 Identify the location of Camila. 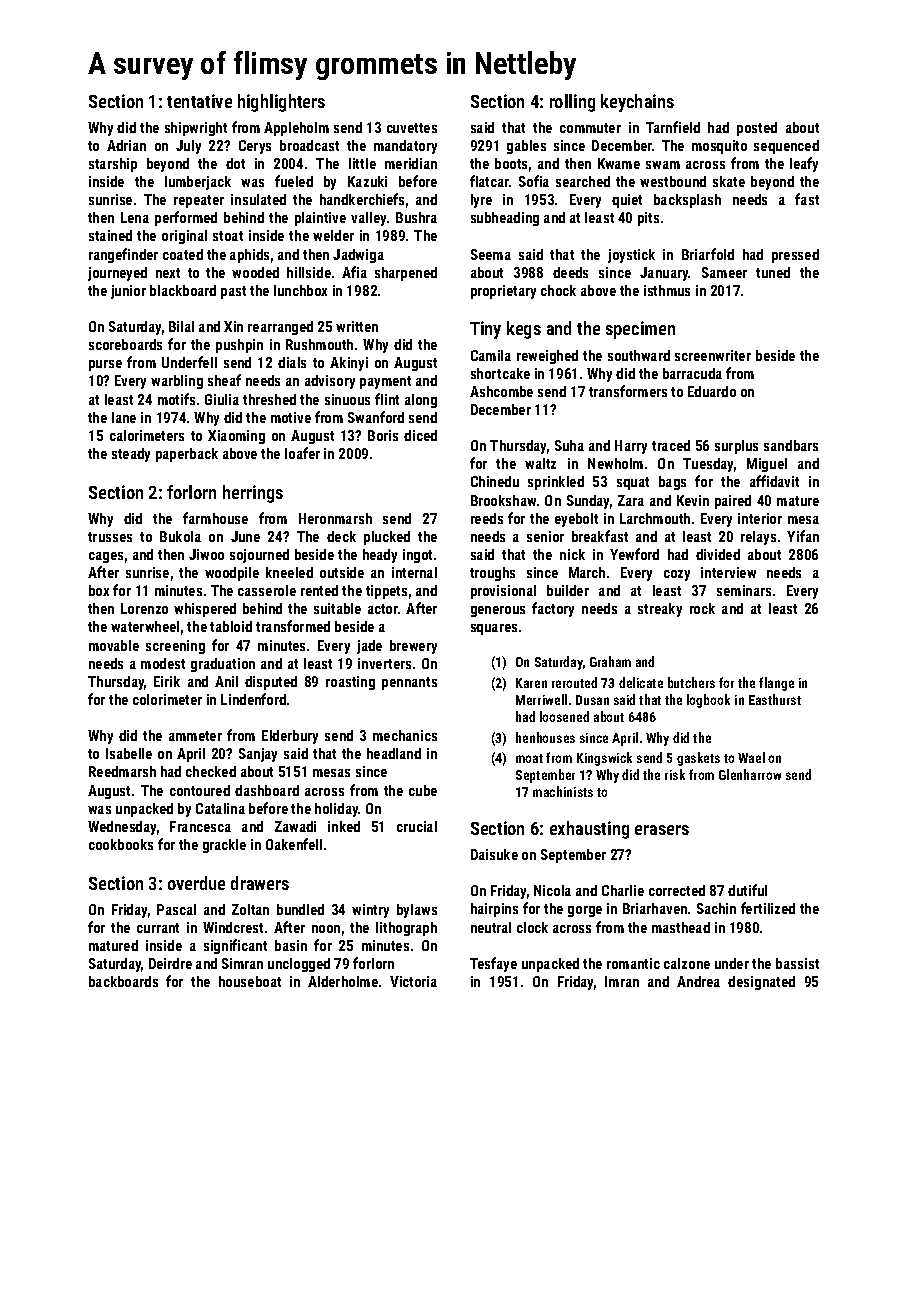
(491, 355).
